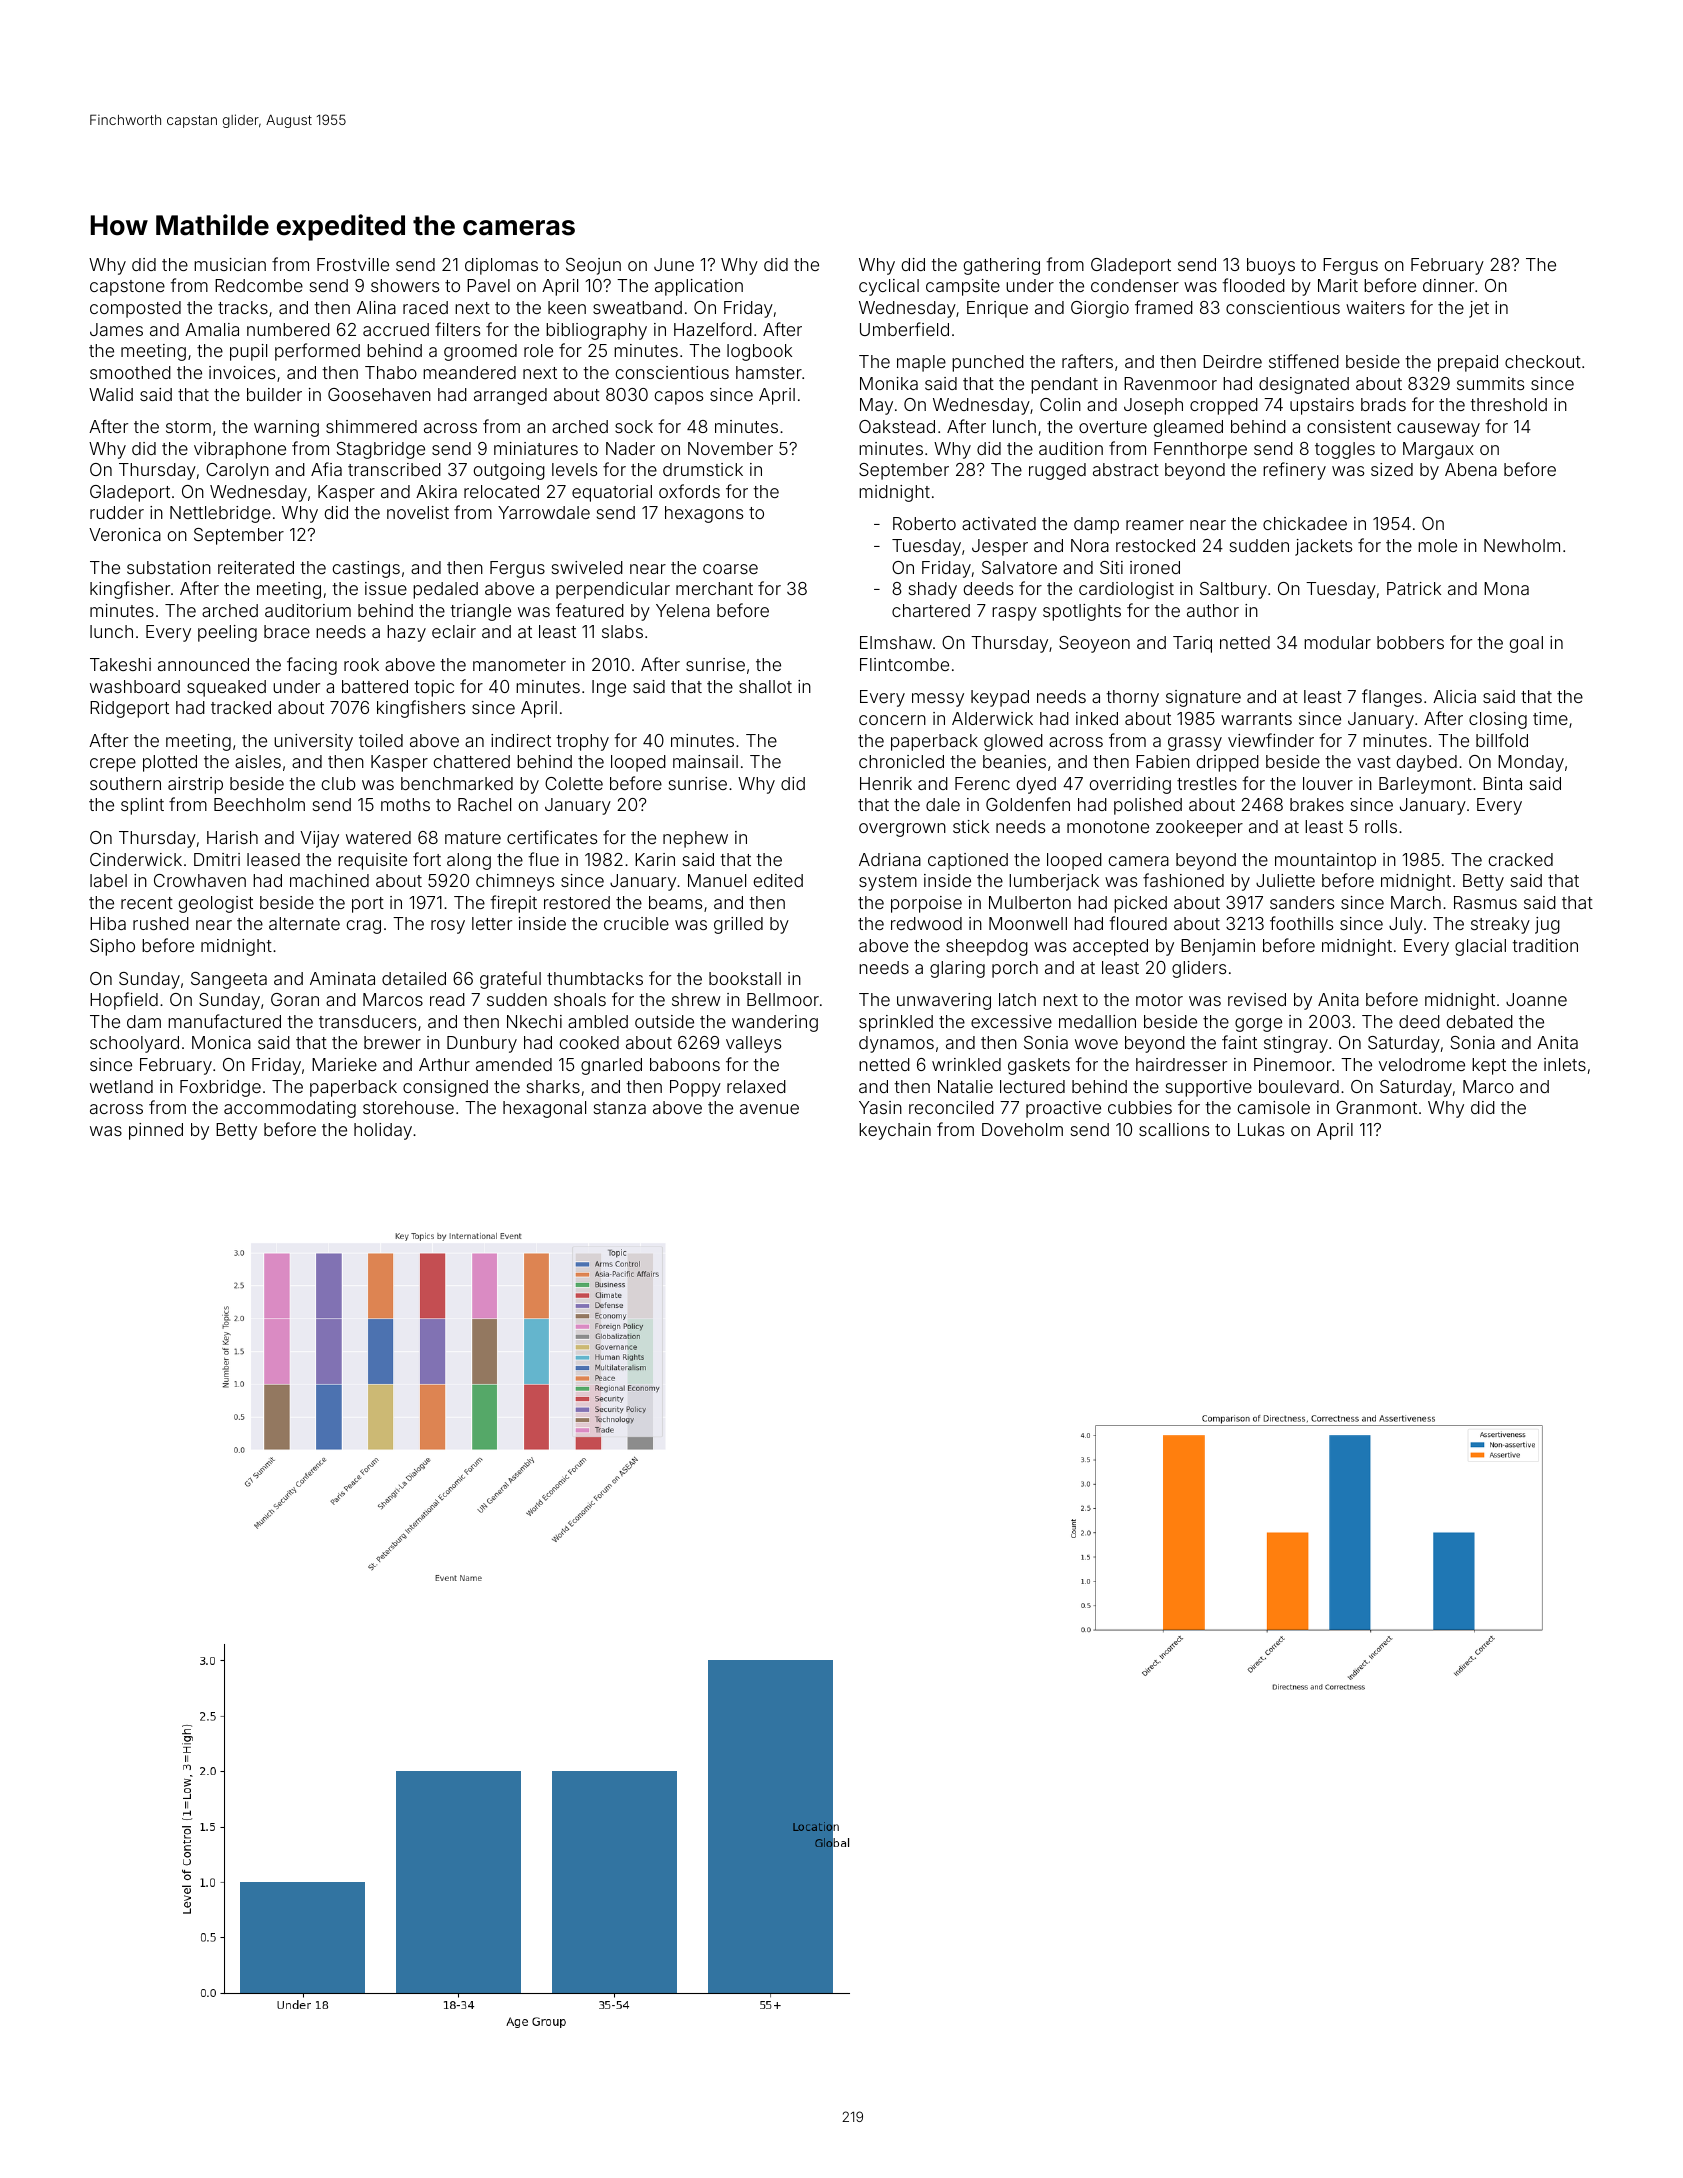  I want to click on concern, so click(892, 720).
